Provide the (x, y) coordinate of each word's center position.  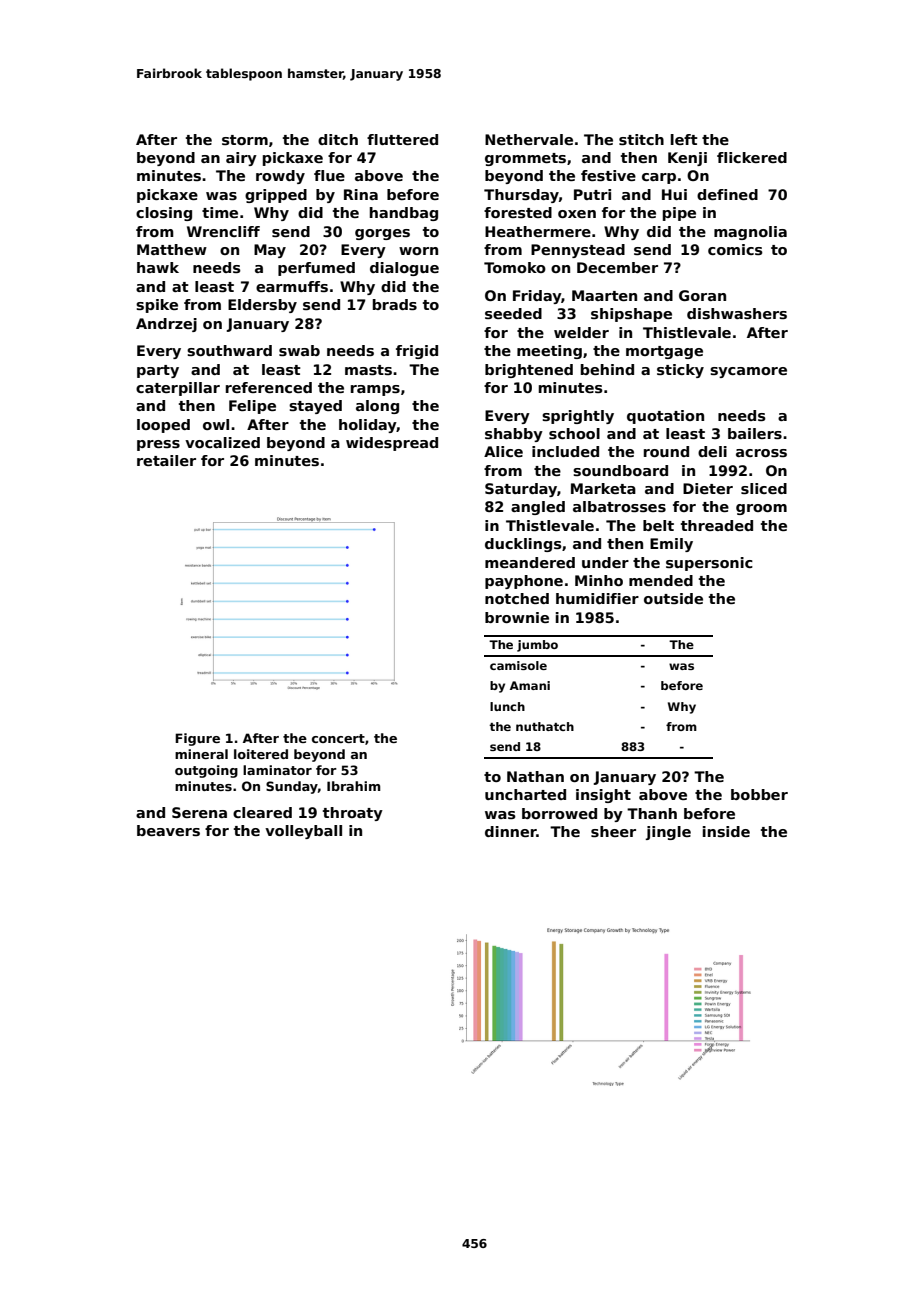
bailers (755, 433)
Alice (503, 451)
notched (517, 598)
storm (245, 140)
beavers (168, 830)
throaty (353, 814)
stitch (641, 139)
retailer (166, 460)
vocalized (222, 442)
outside (673, 598)
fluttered (402, 139)
